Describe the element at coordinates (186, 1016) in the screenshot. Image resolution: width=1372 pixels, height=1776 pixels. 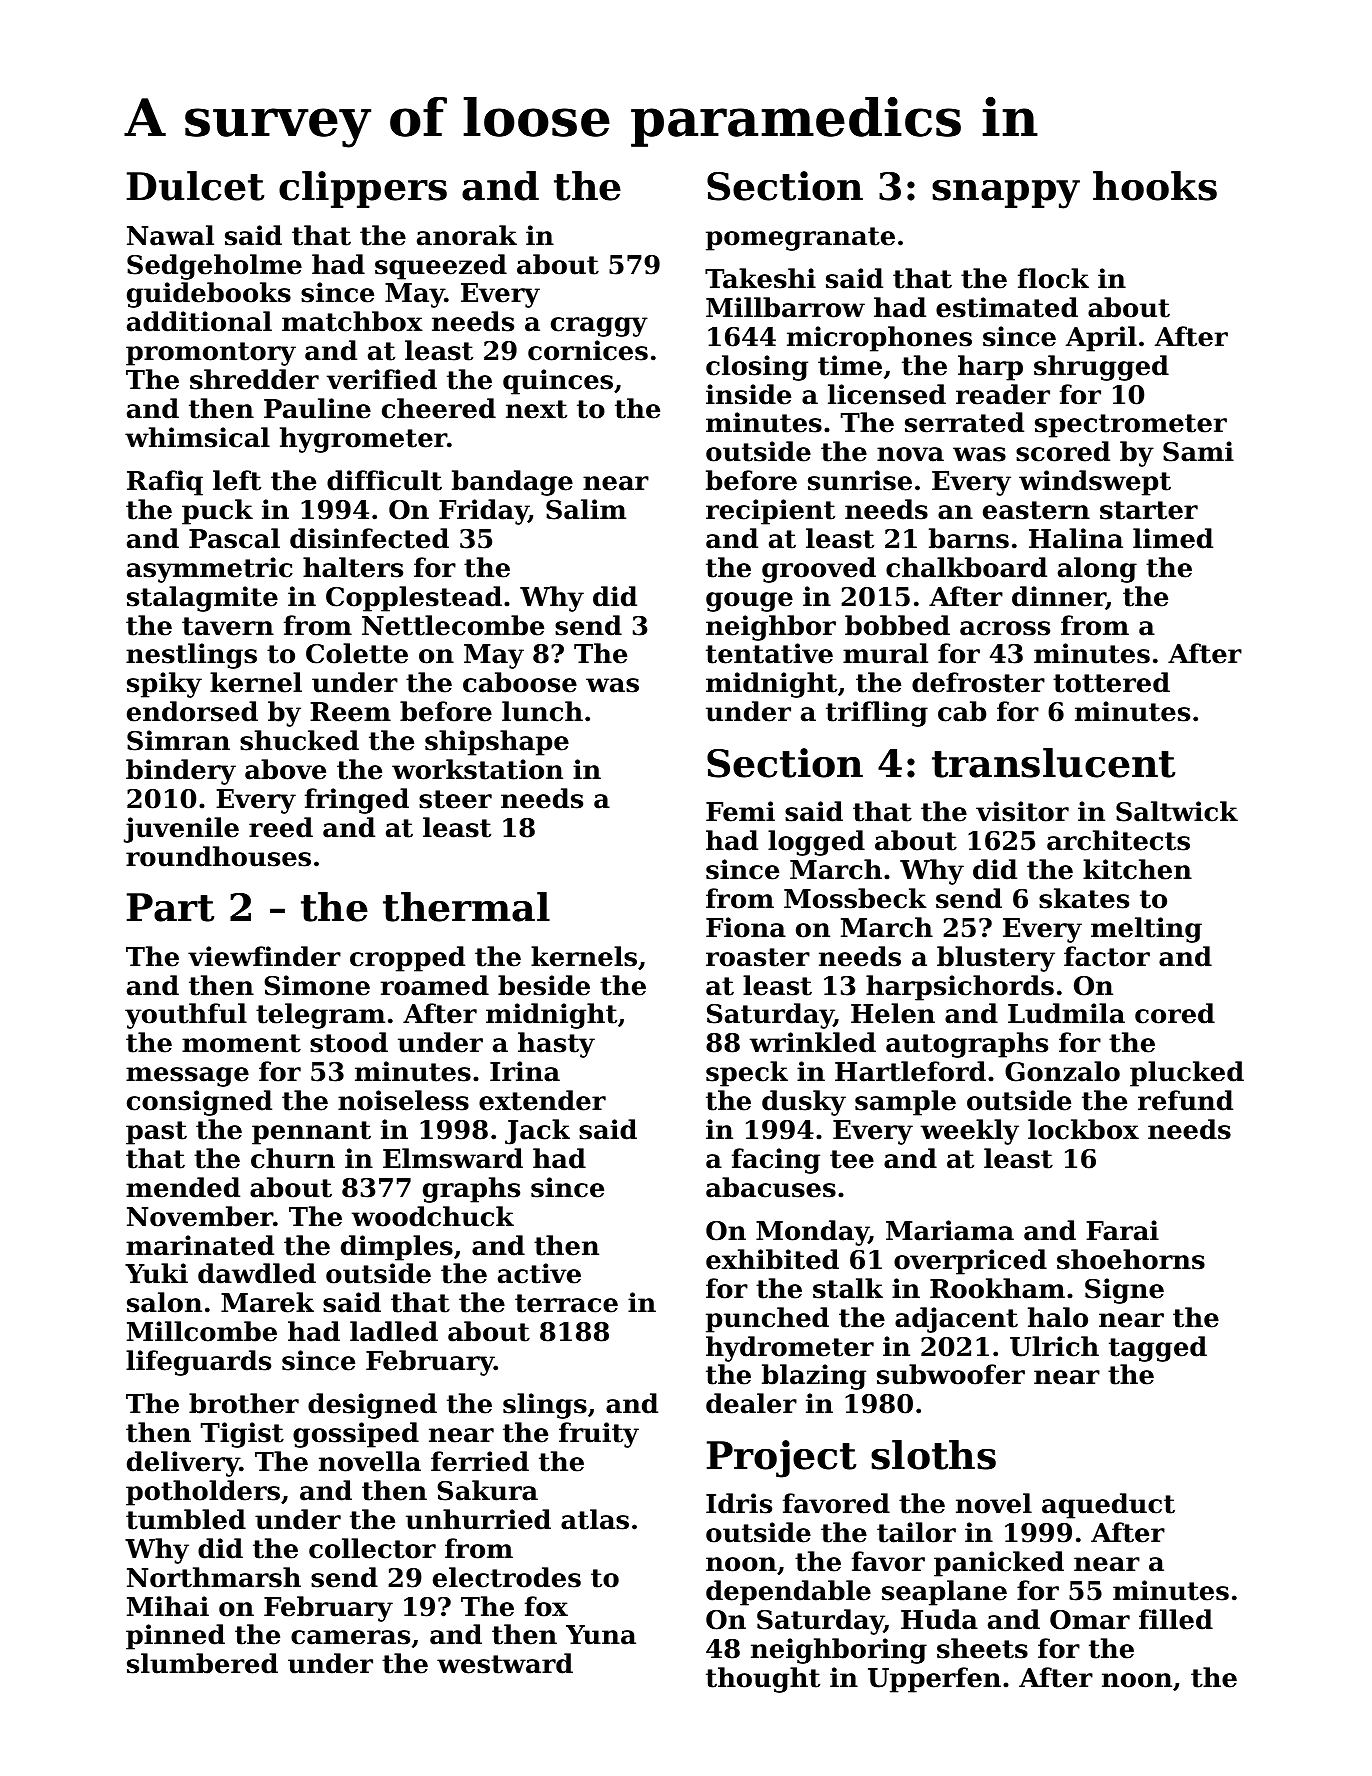
I see `youthful` at that location.
